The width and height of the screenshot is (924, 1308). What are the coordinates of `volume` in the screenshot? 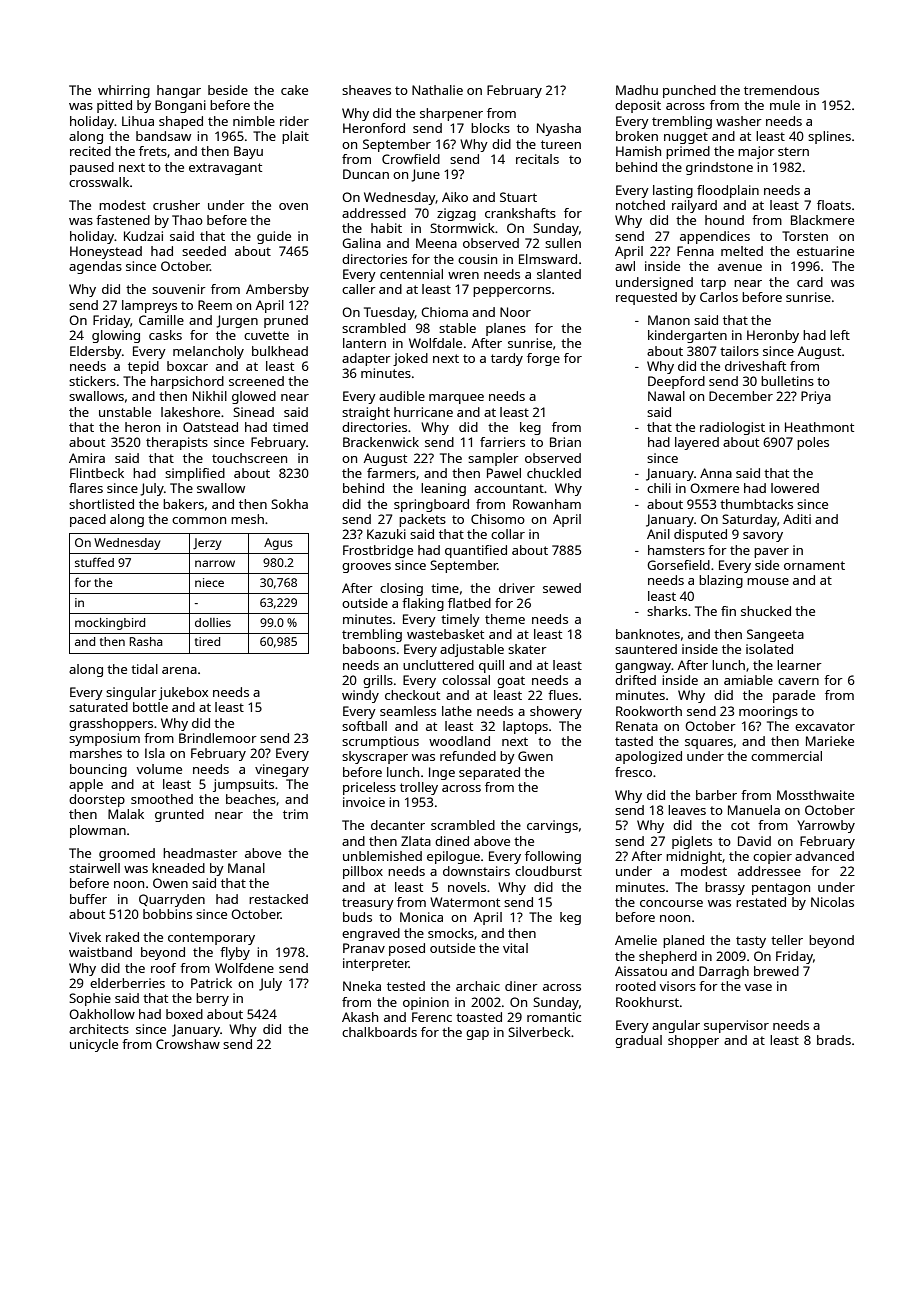 It's located at (159, 769).
